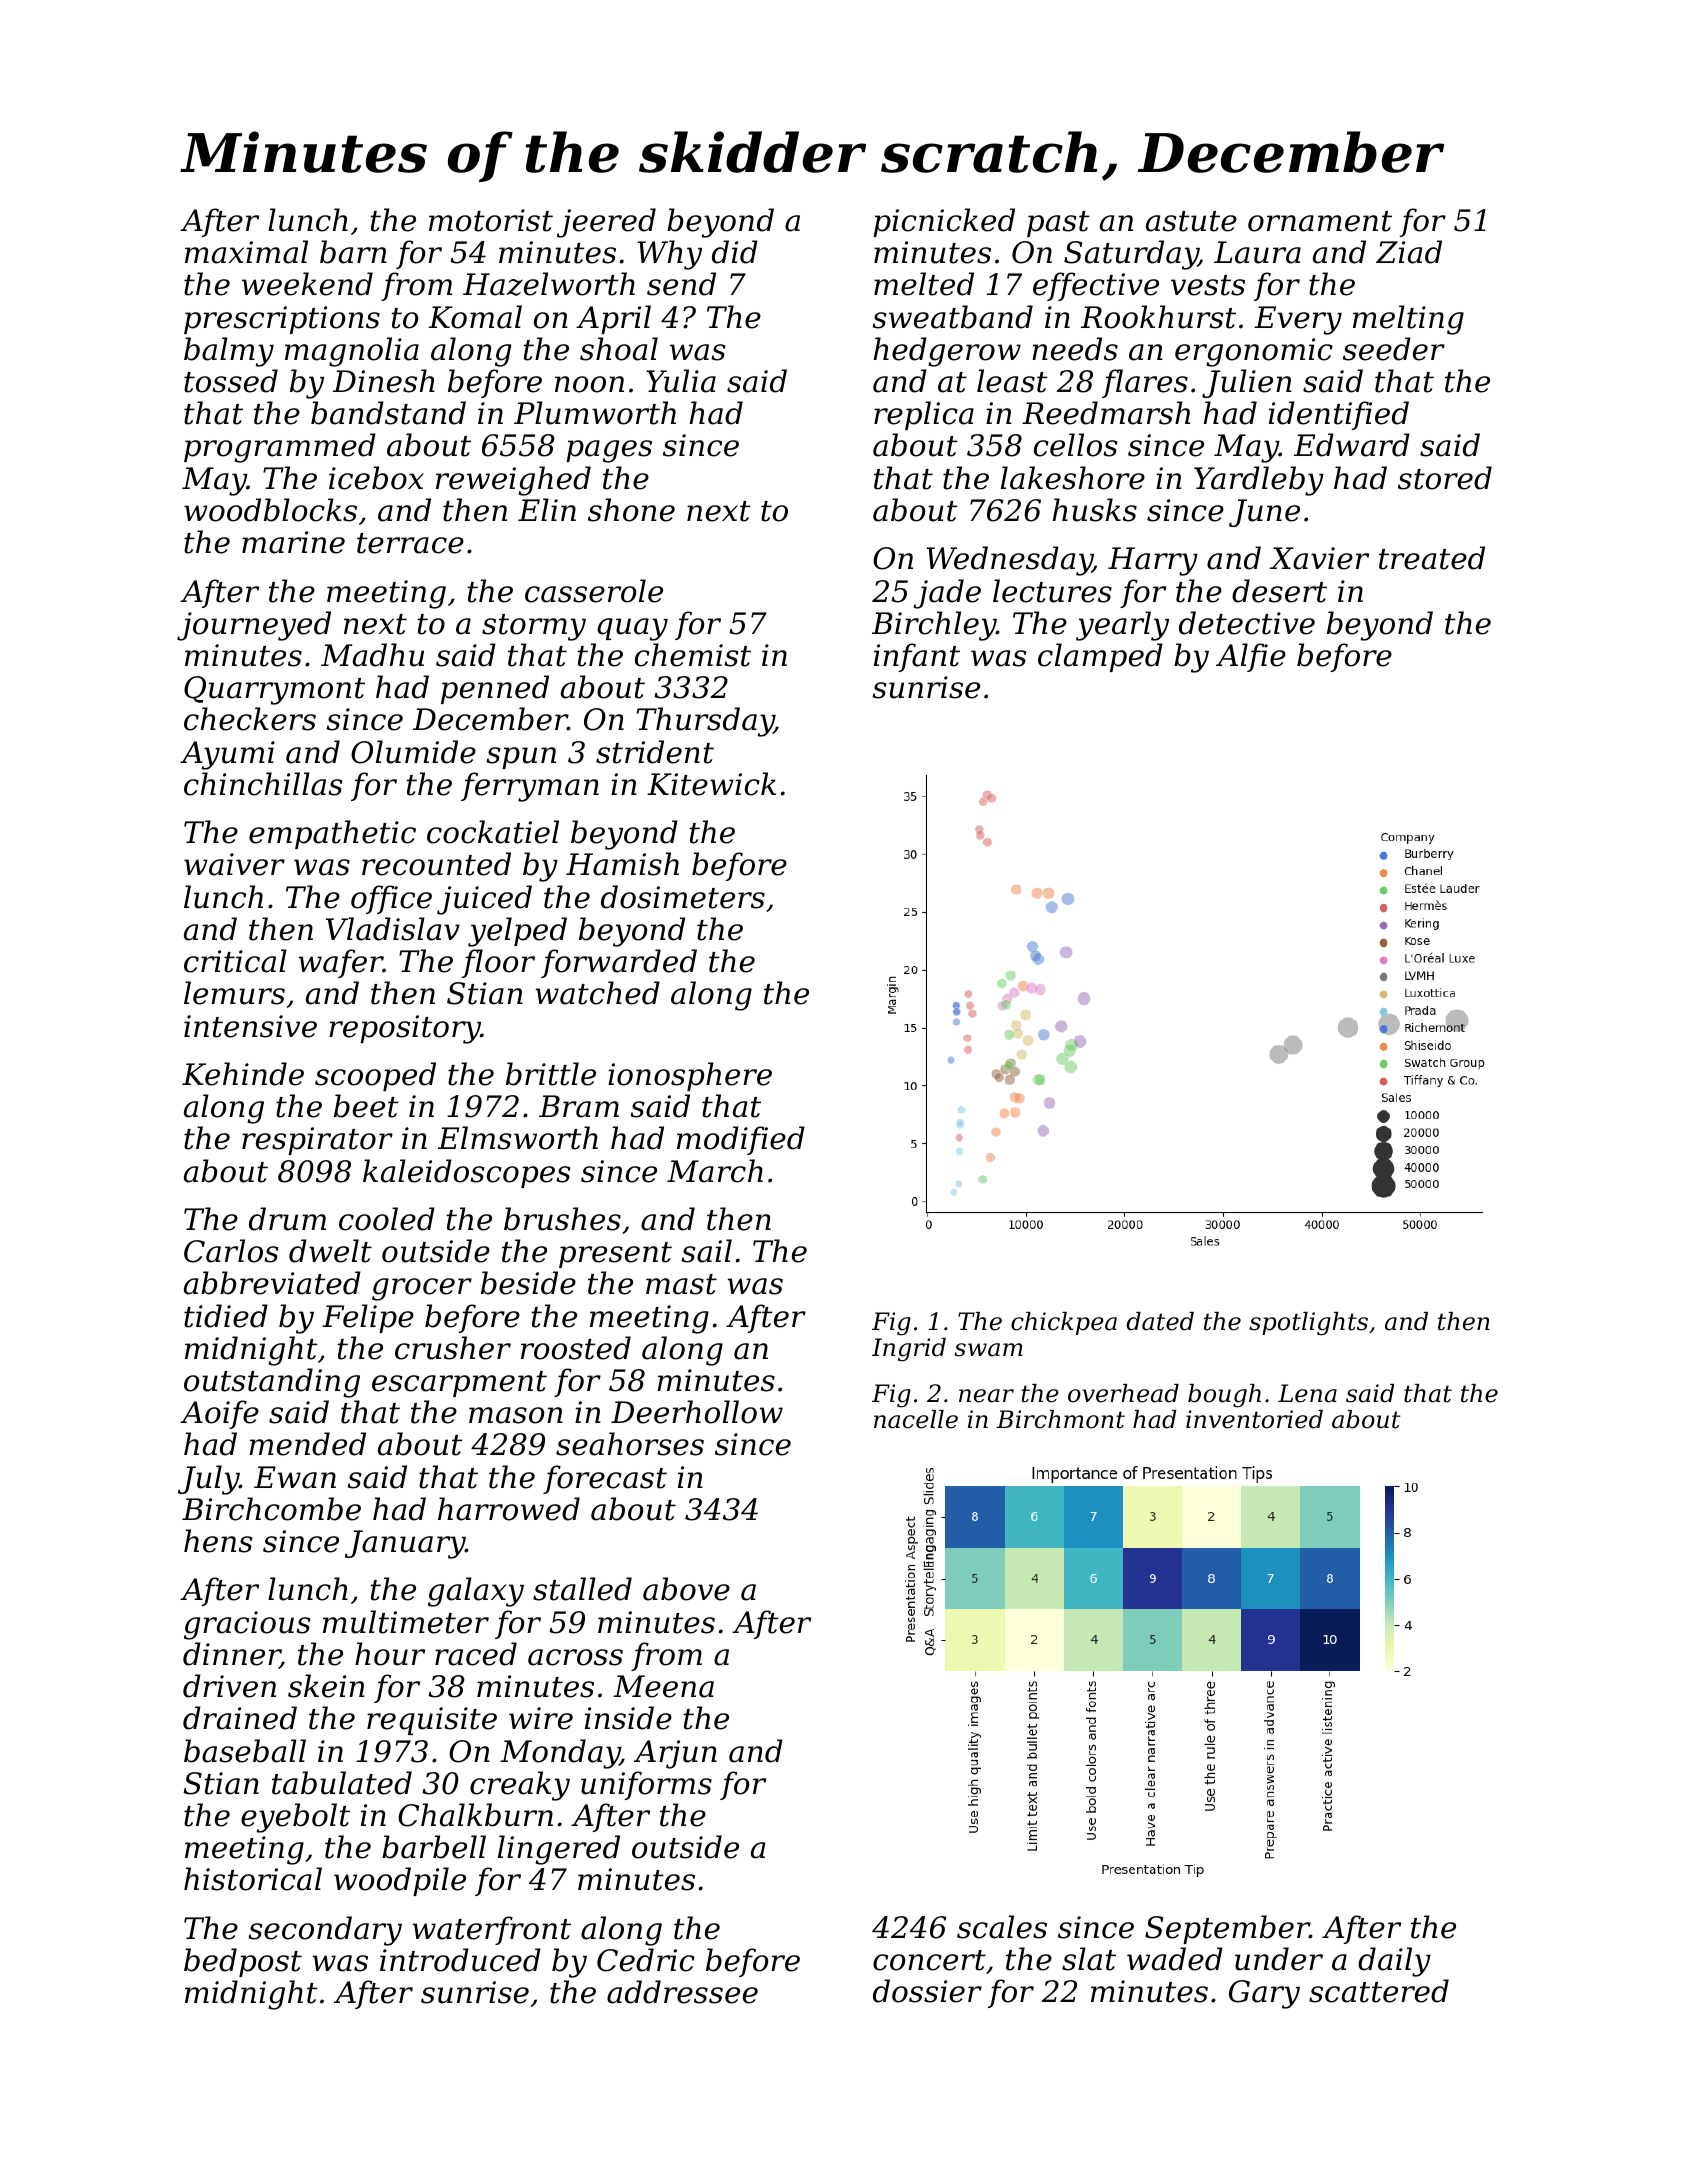 Image resolution: width=1683 pixels, height=2178 pixels. I want to click on replica, so click(924, 415).
